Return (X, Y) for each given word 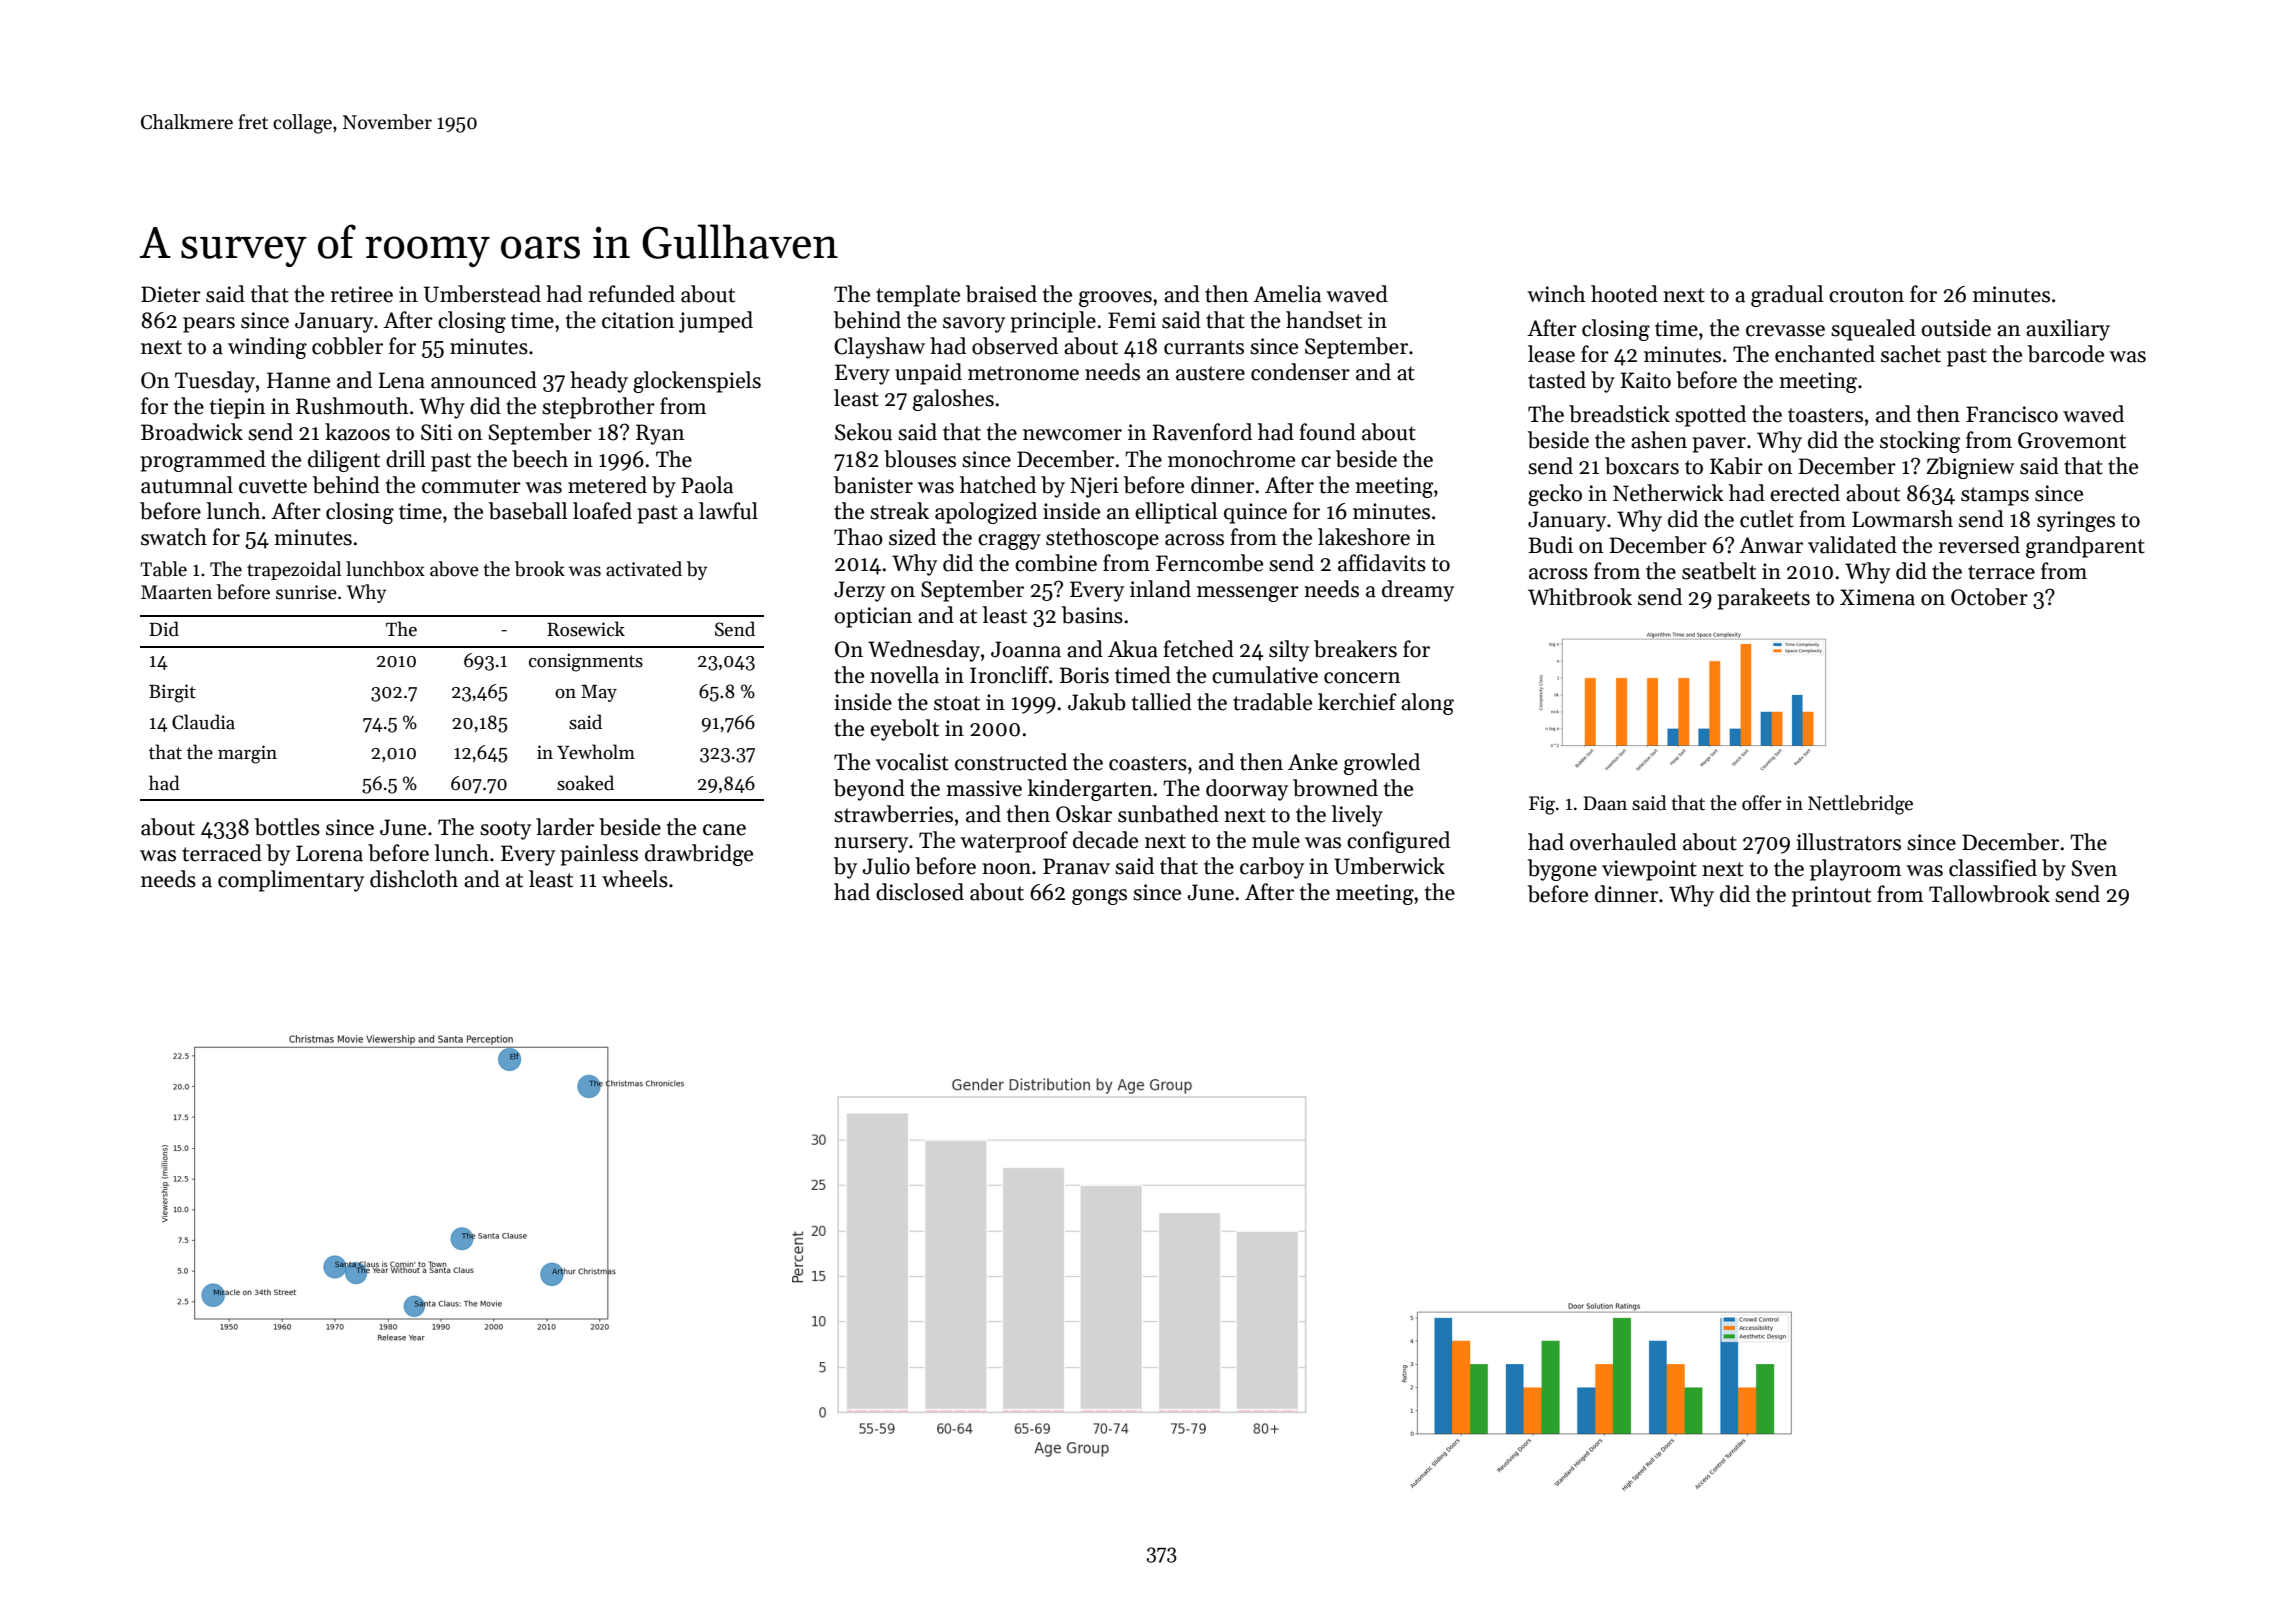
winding (267, 348)
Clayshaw (879, 348)
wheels (635, 879)
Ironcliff (1009, 675)
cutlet (1767, 519)
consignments (586, 662)
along (1427, 704)
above (454, 569)
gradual (1787, 296)
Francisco (2012, 414)
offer (1762, 803)
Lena (402, 380)
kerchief (1357, 702)
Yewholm (596, 752)
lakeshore (1364, 537)
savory (974, 325)
